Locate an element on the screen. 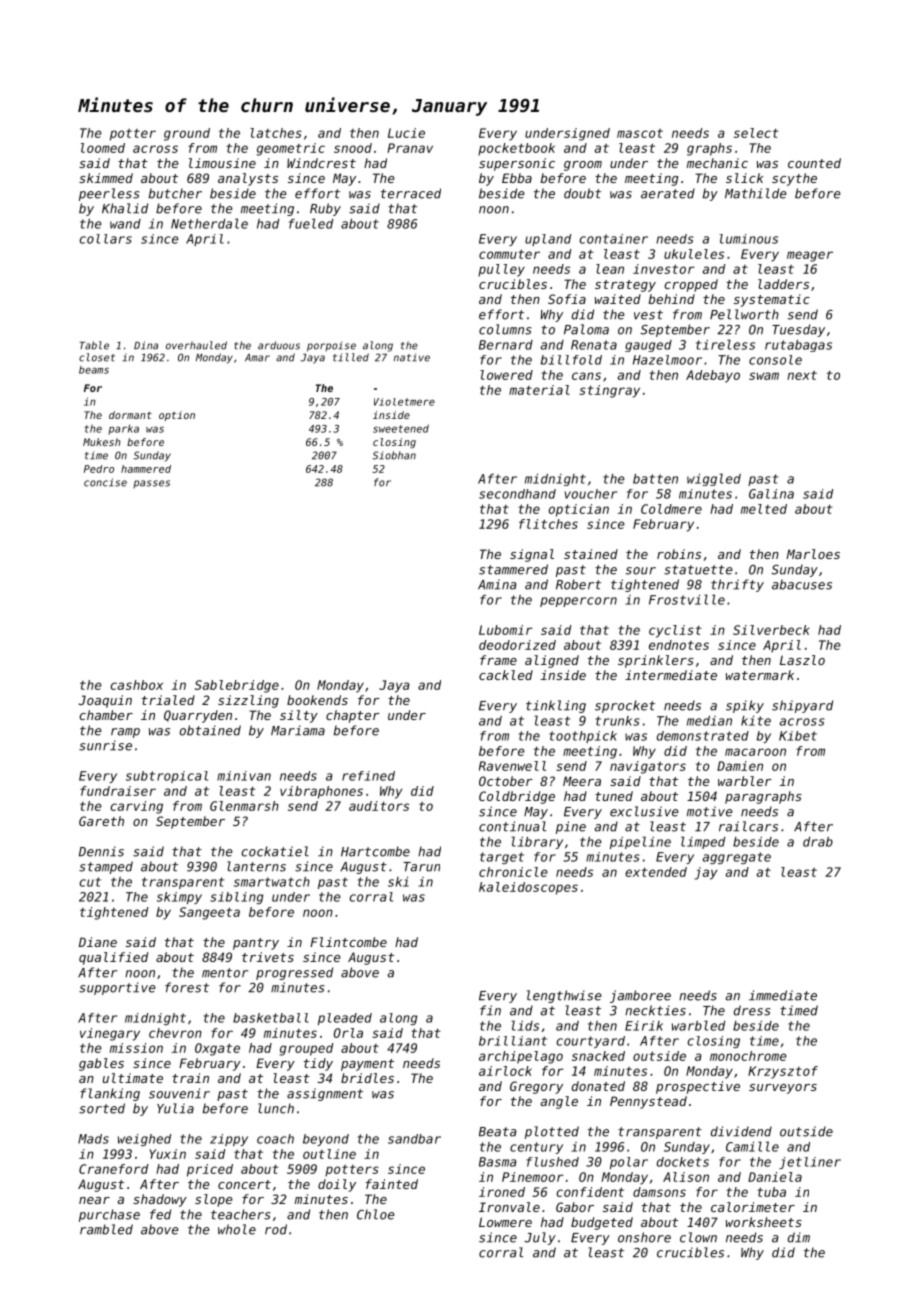  Sablebridge is located at coordinates (237, 686).
